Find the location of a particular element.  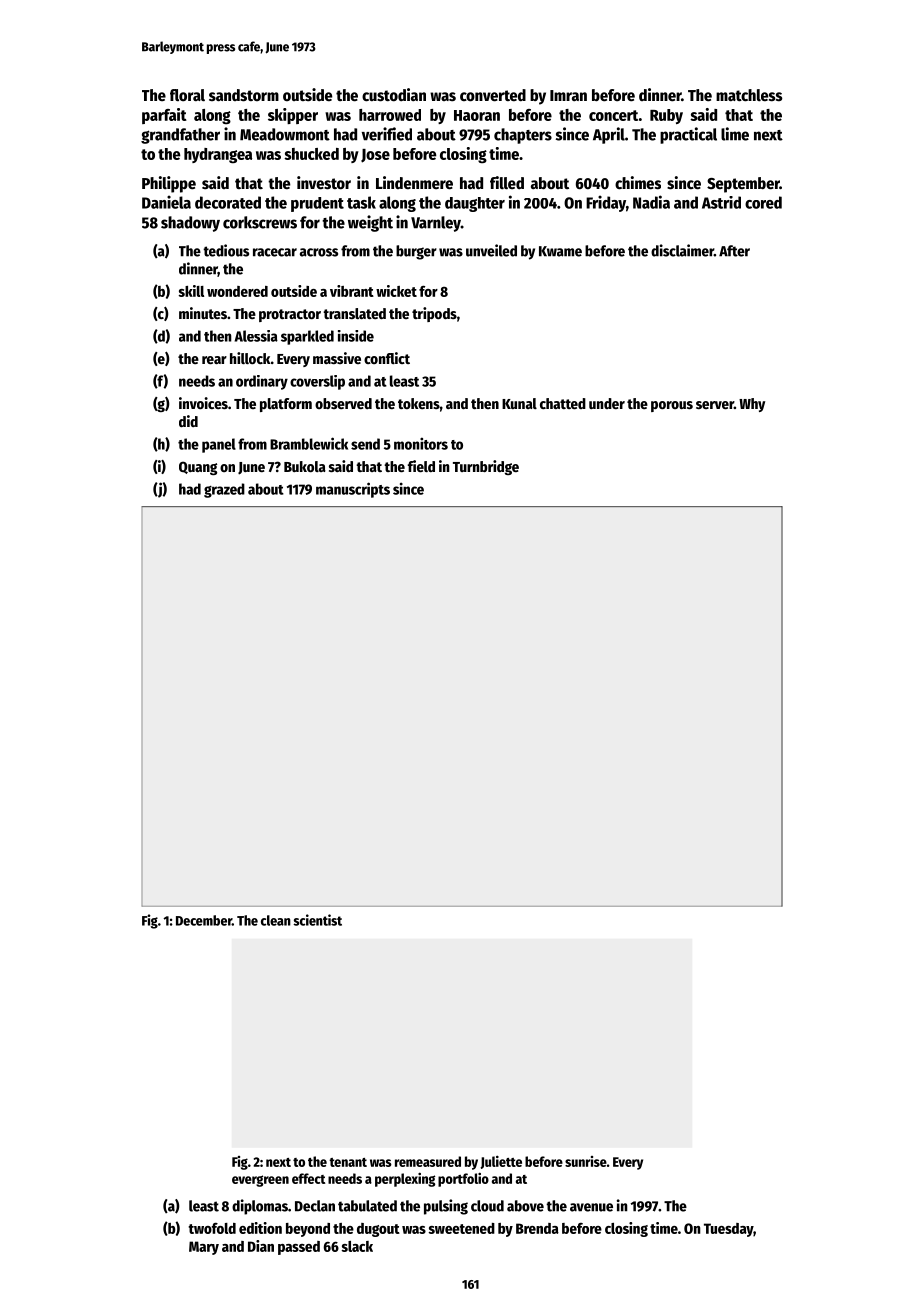

burger is located at coordinates (416, 252).
